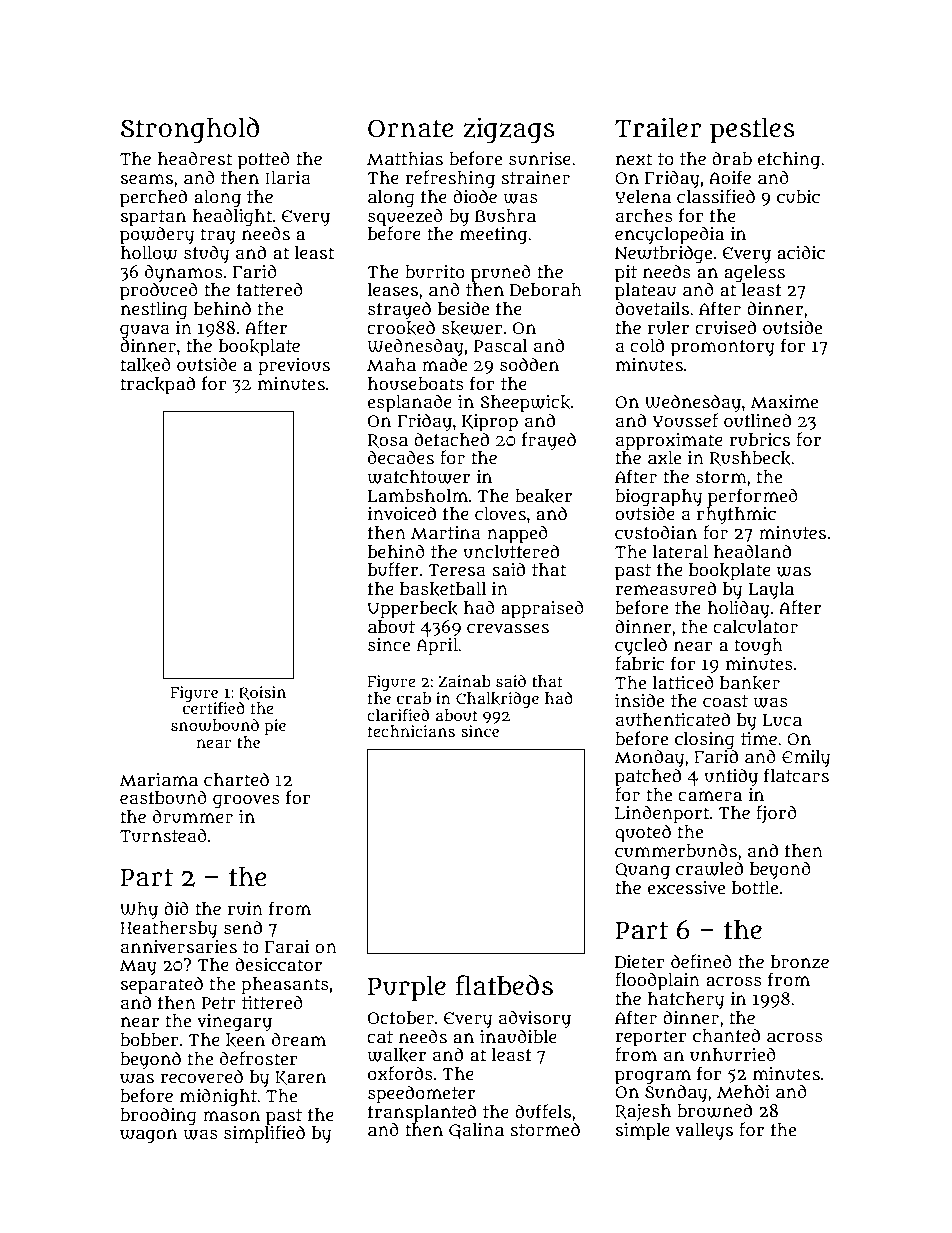  What do you see at coordinates (543, 1111) in the screenshot?
I see `duffels` at bounding box center [543, 1111].
